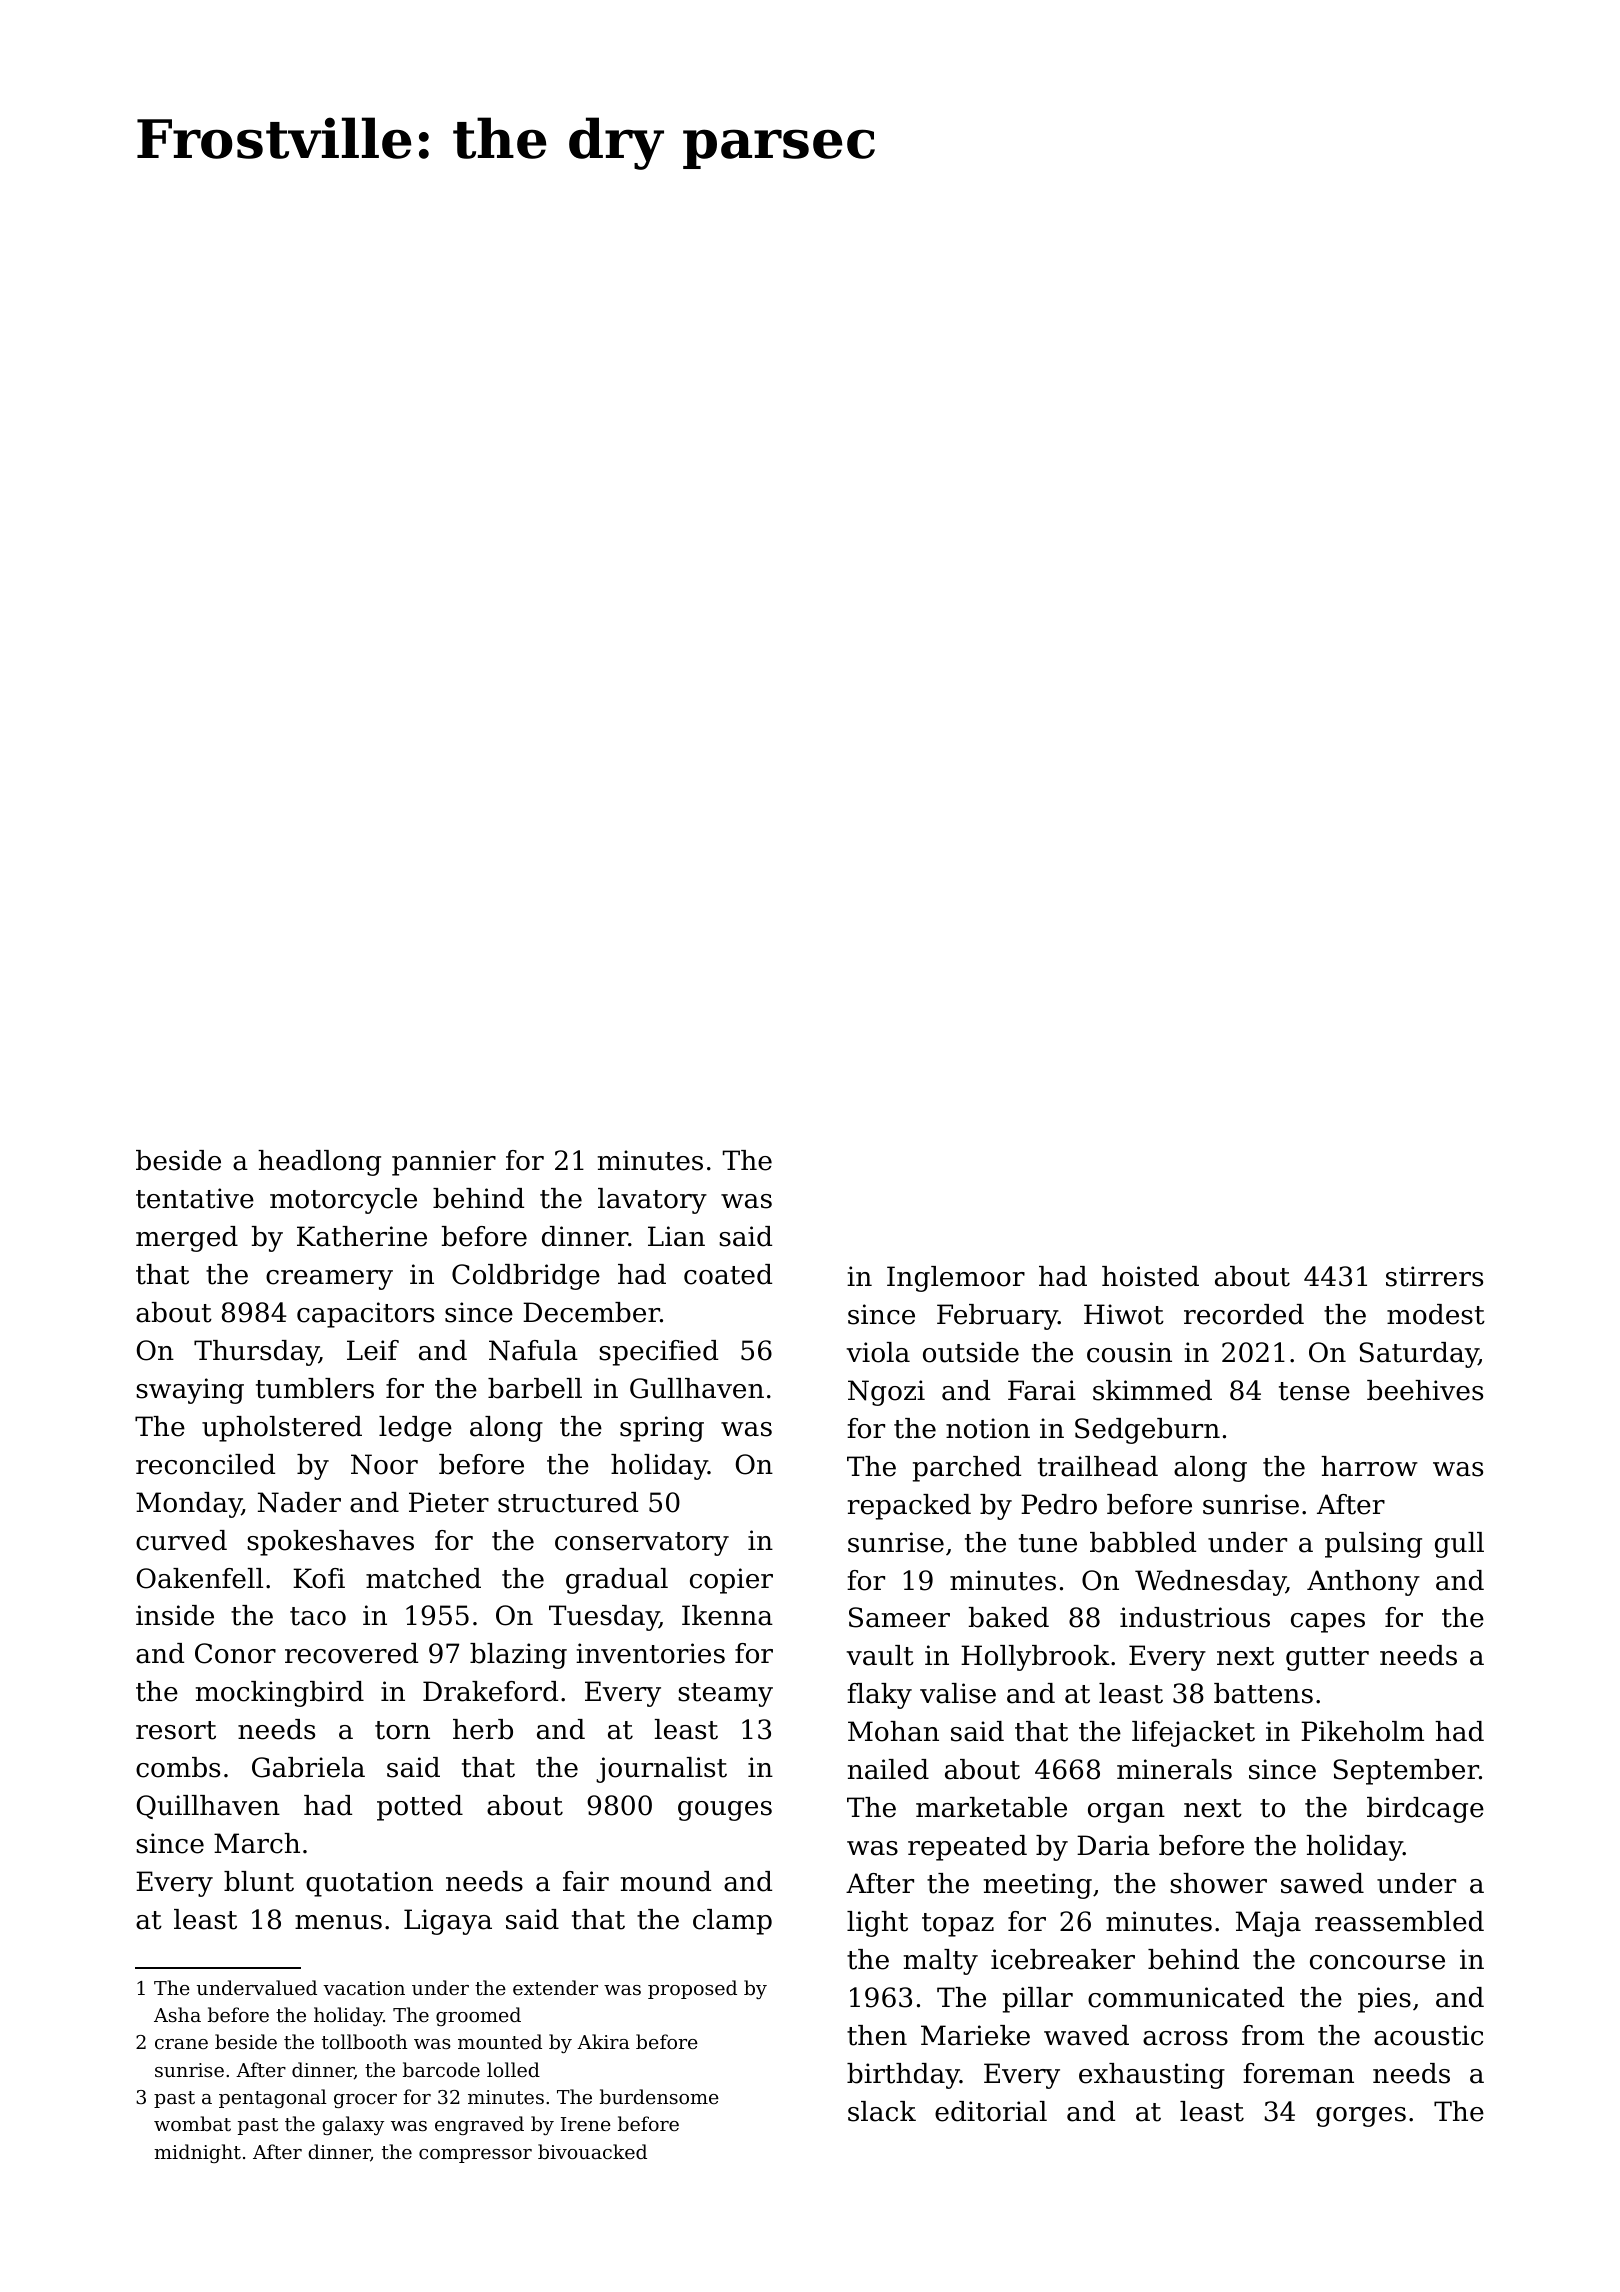  I want to click on then, so click(877, 2035).
